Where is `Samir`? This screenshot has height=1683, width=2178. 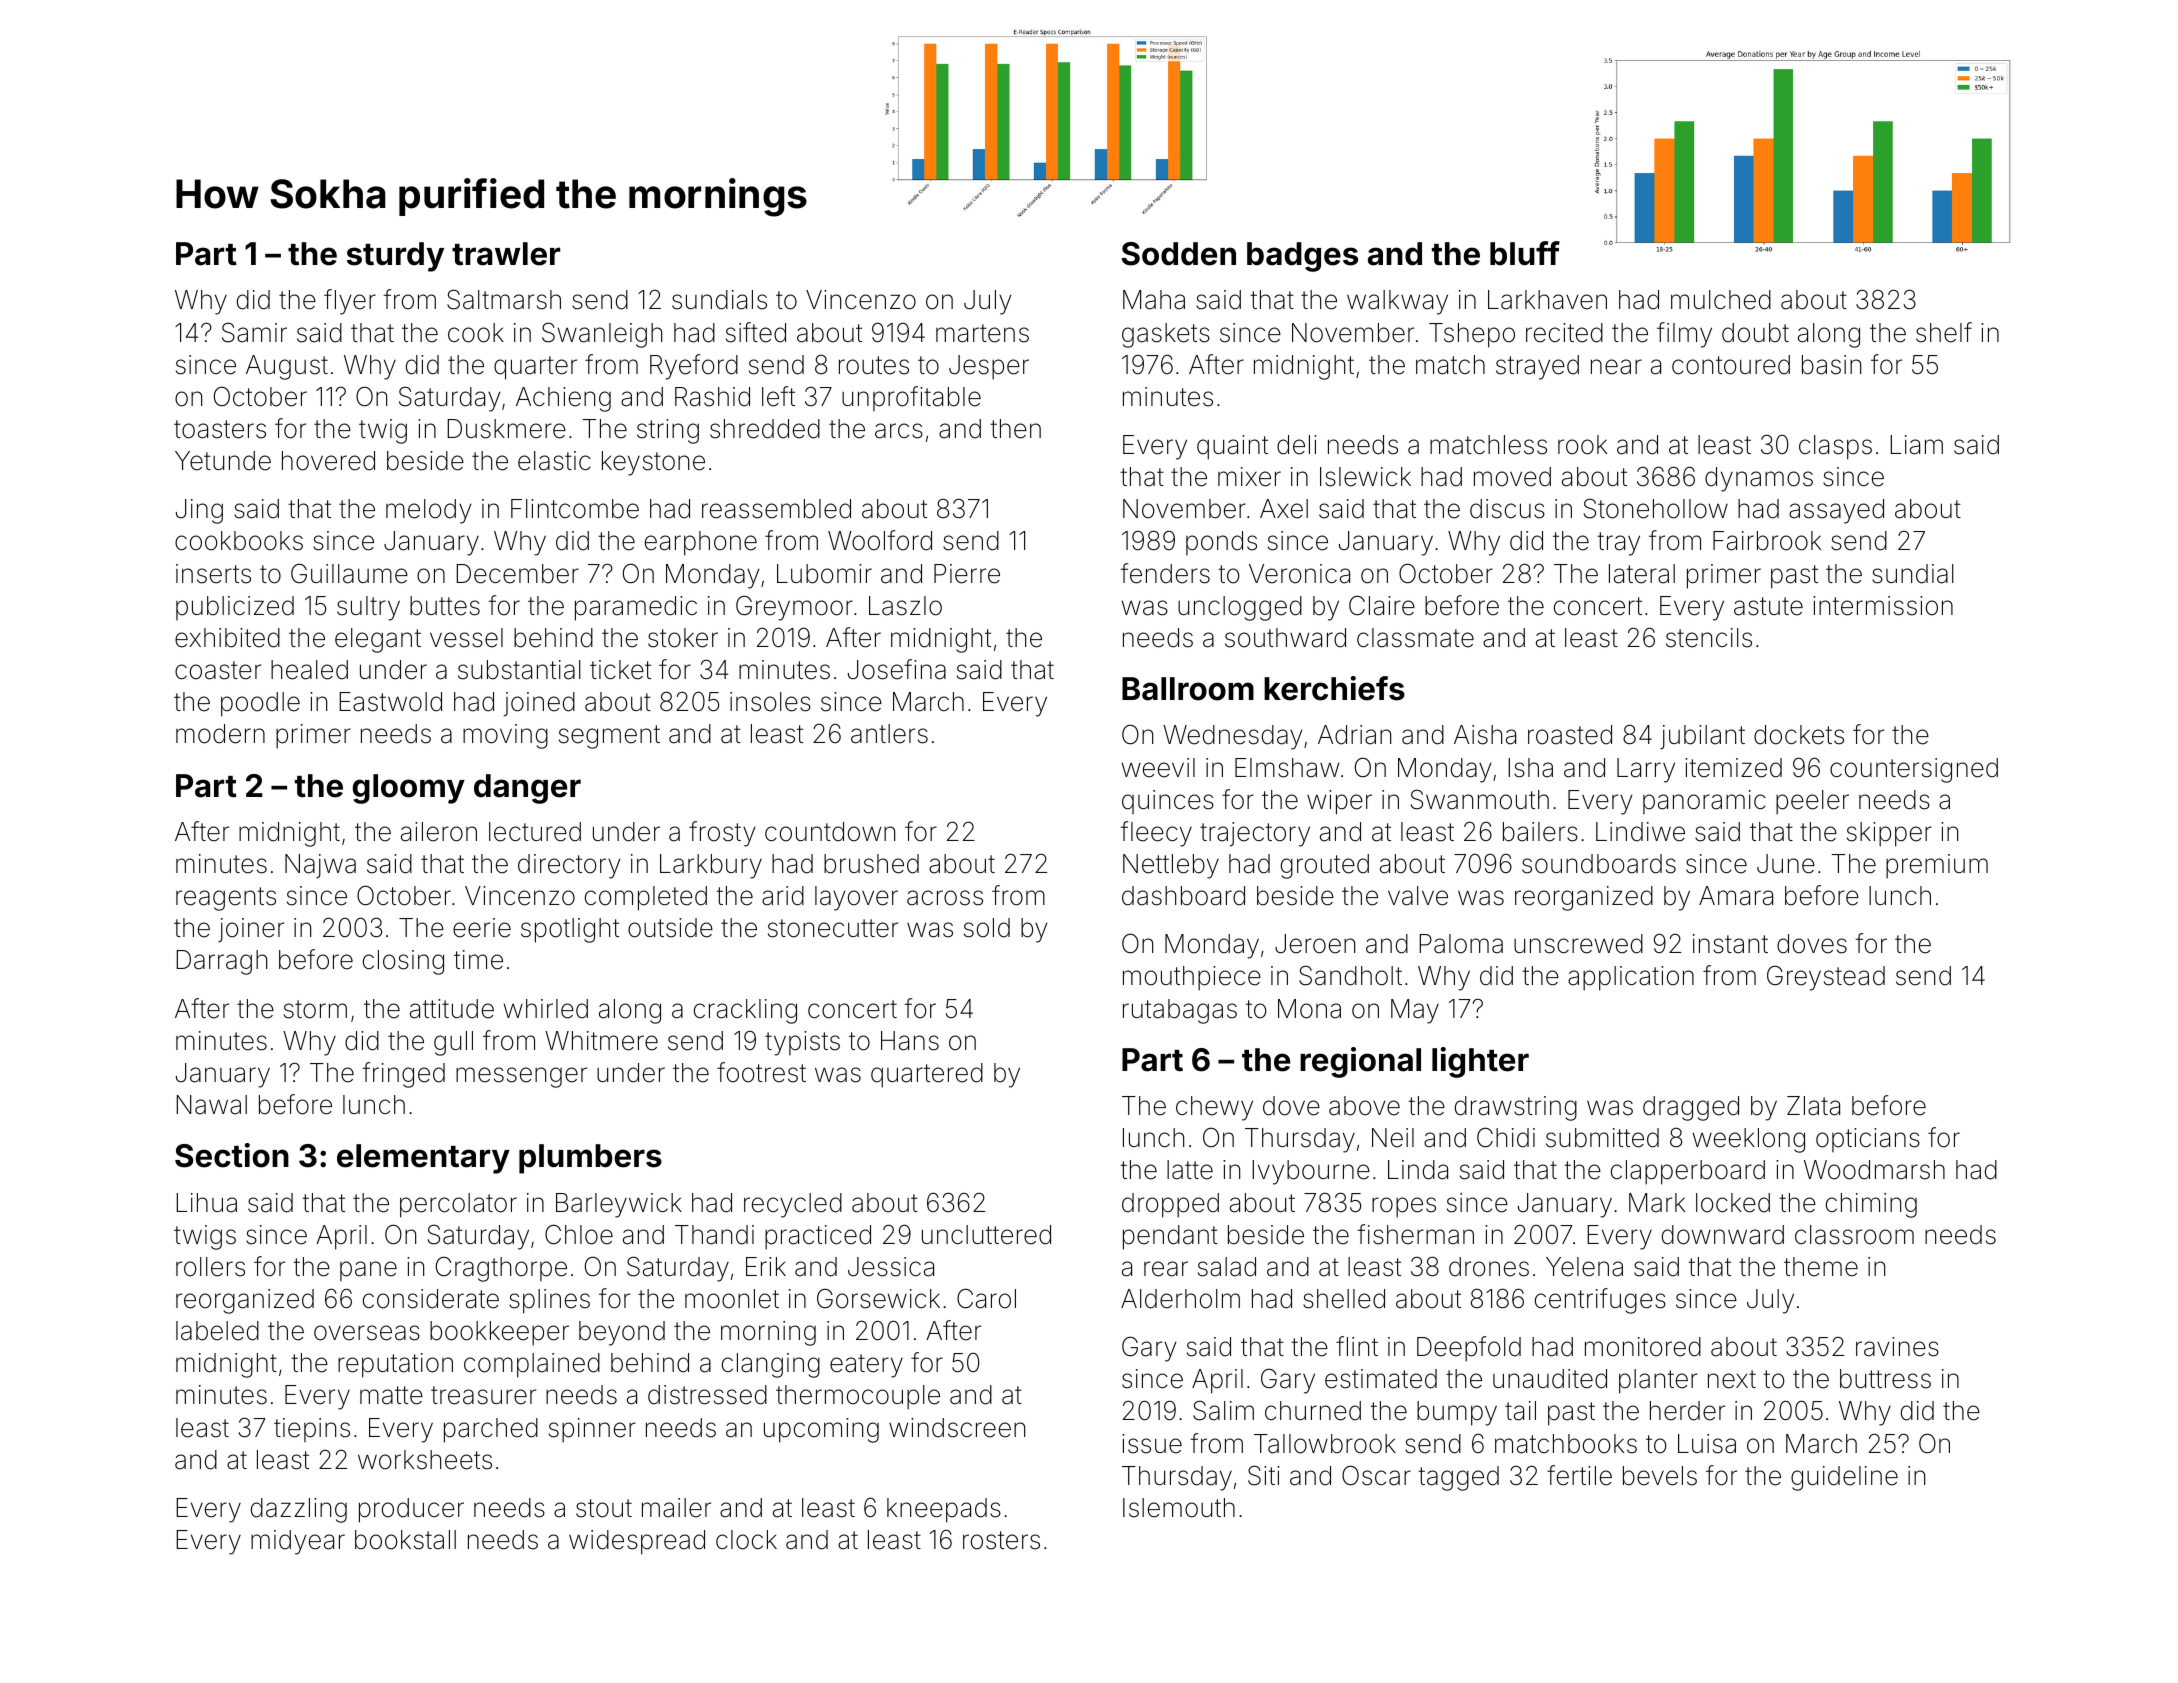
Samir is located at coordinates (254, 332).
